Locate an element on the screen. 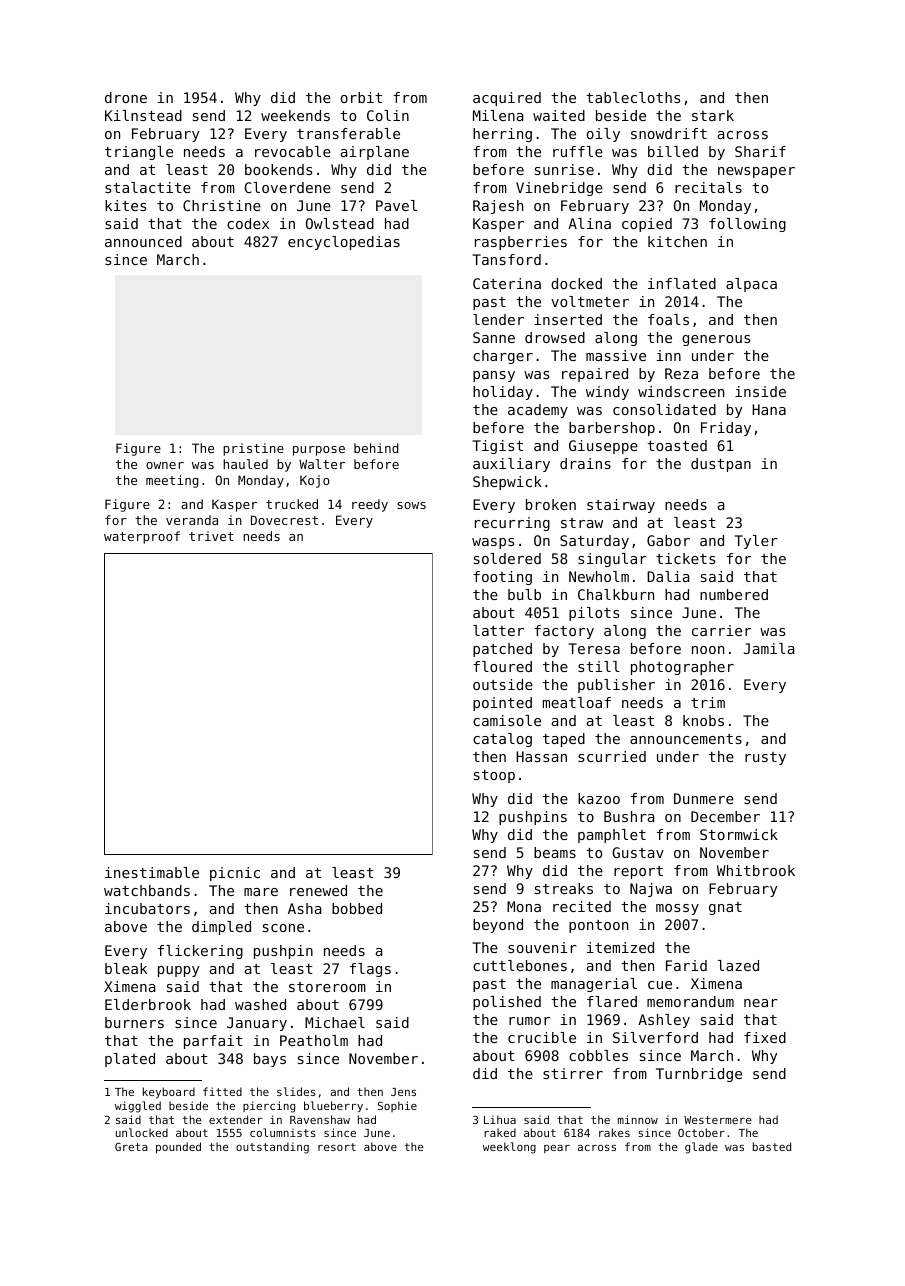  reedy is located at coordinates (370, 505).
